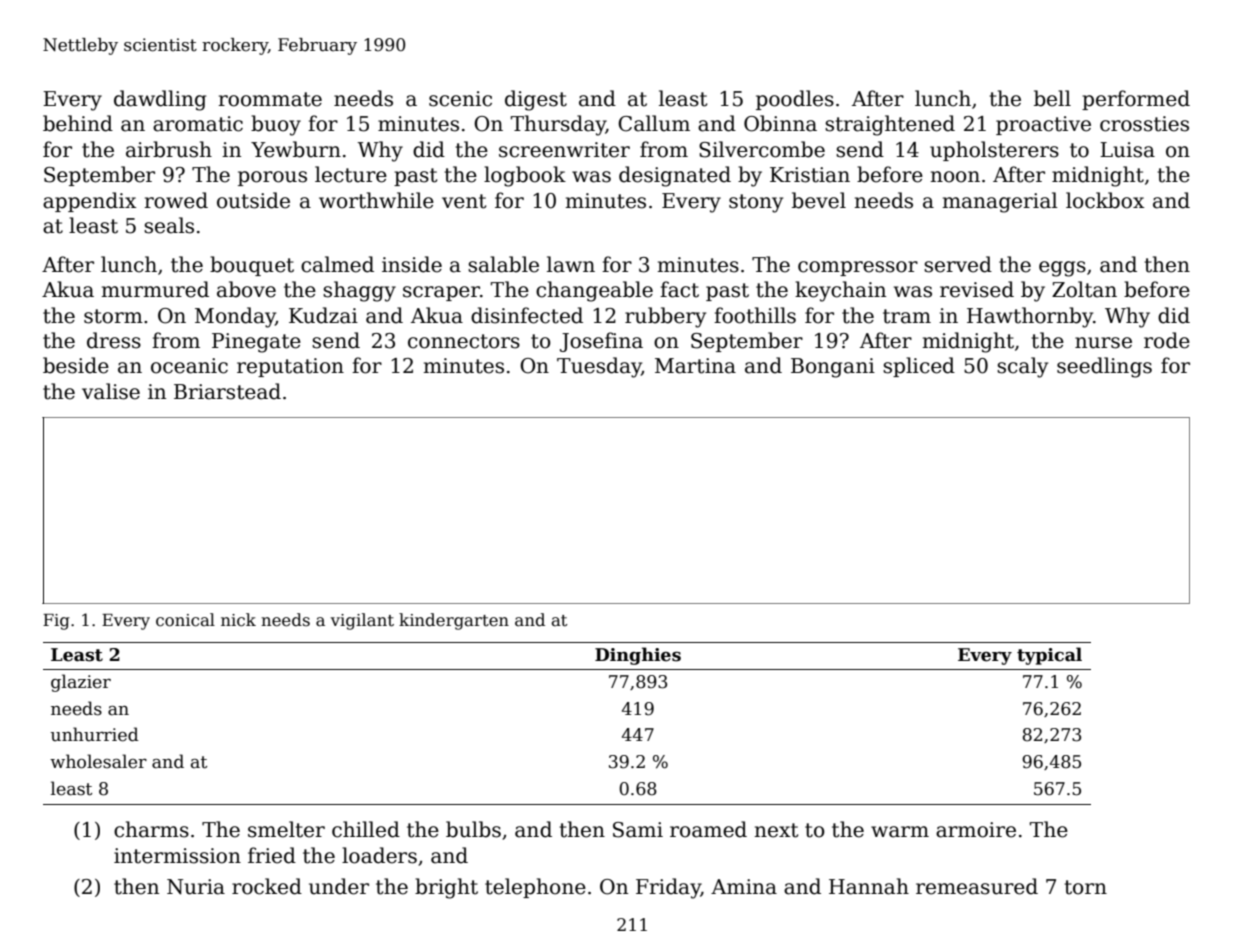 This image has width=1233, height=952. Describe the element at coordinates (1104, 367) in the image. I see `seedlings` at that location.
